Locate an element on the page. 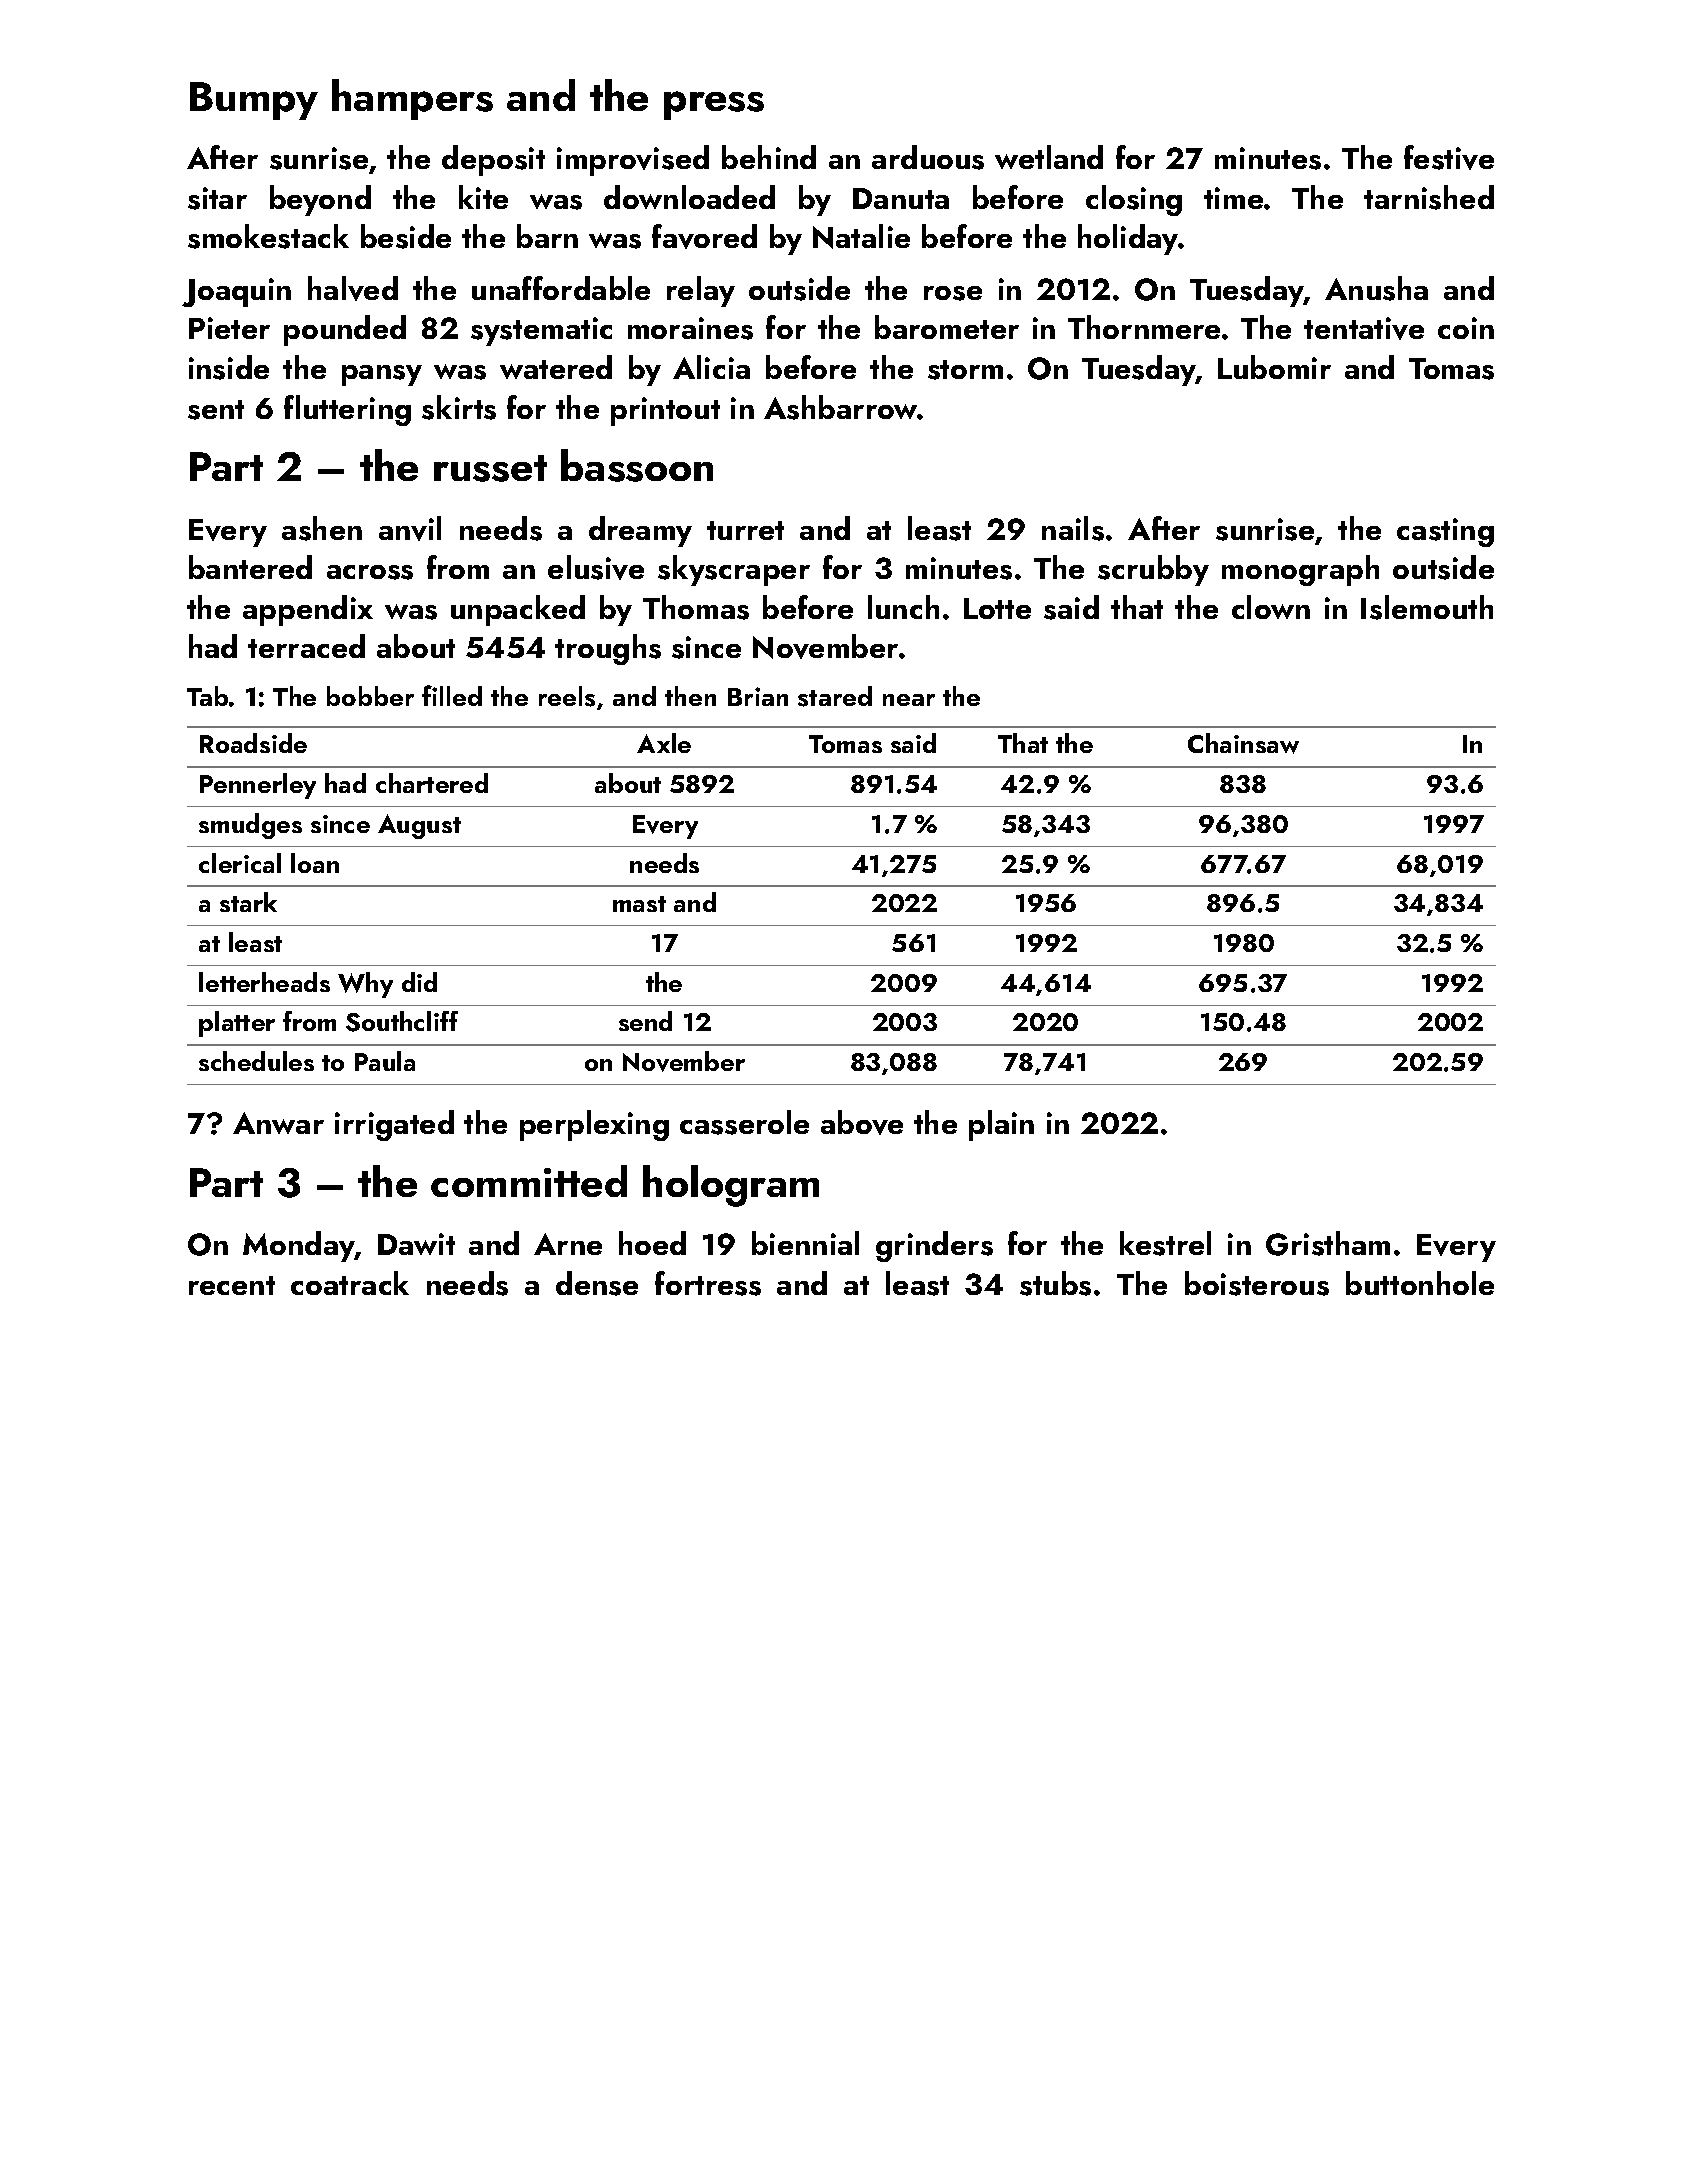 The image size is (1683, 2178). biennial is located at coordinates (805, 1243).
